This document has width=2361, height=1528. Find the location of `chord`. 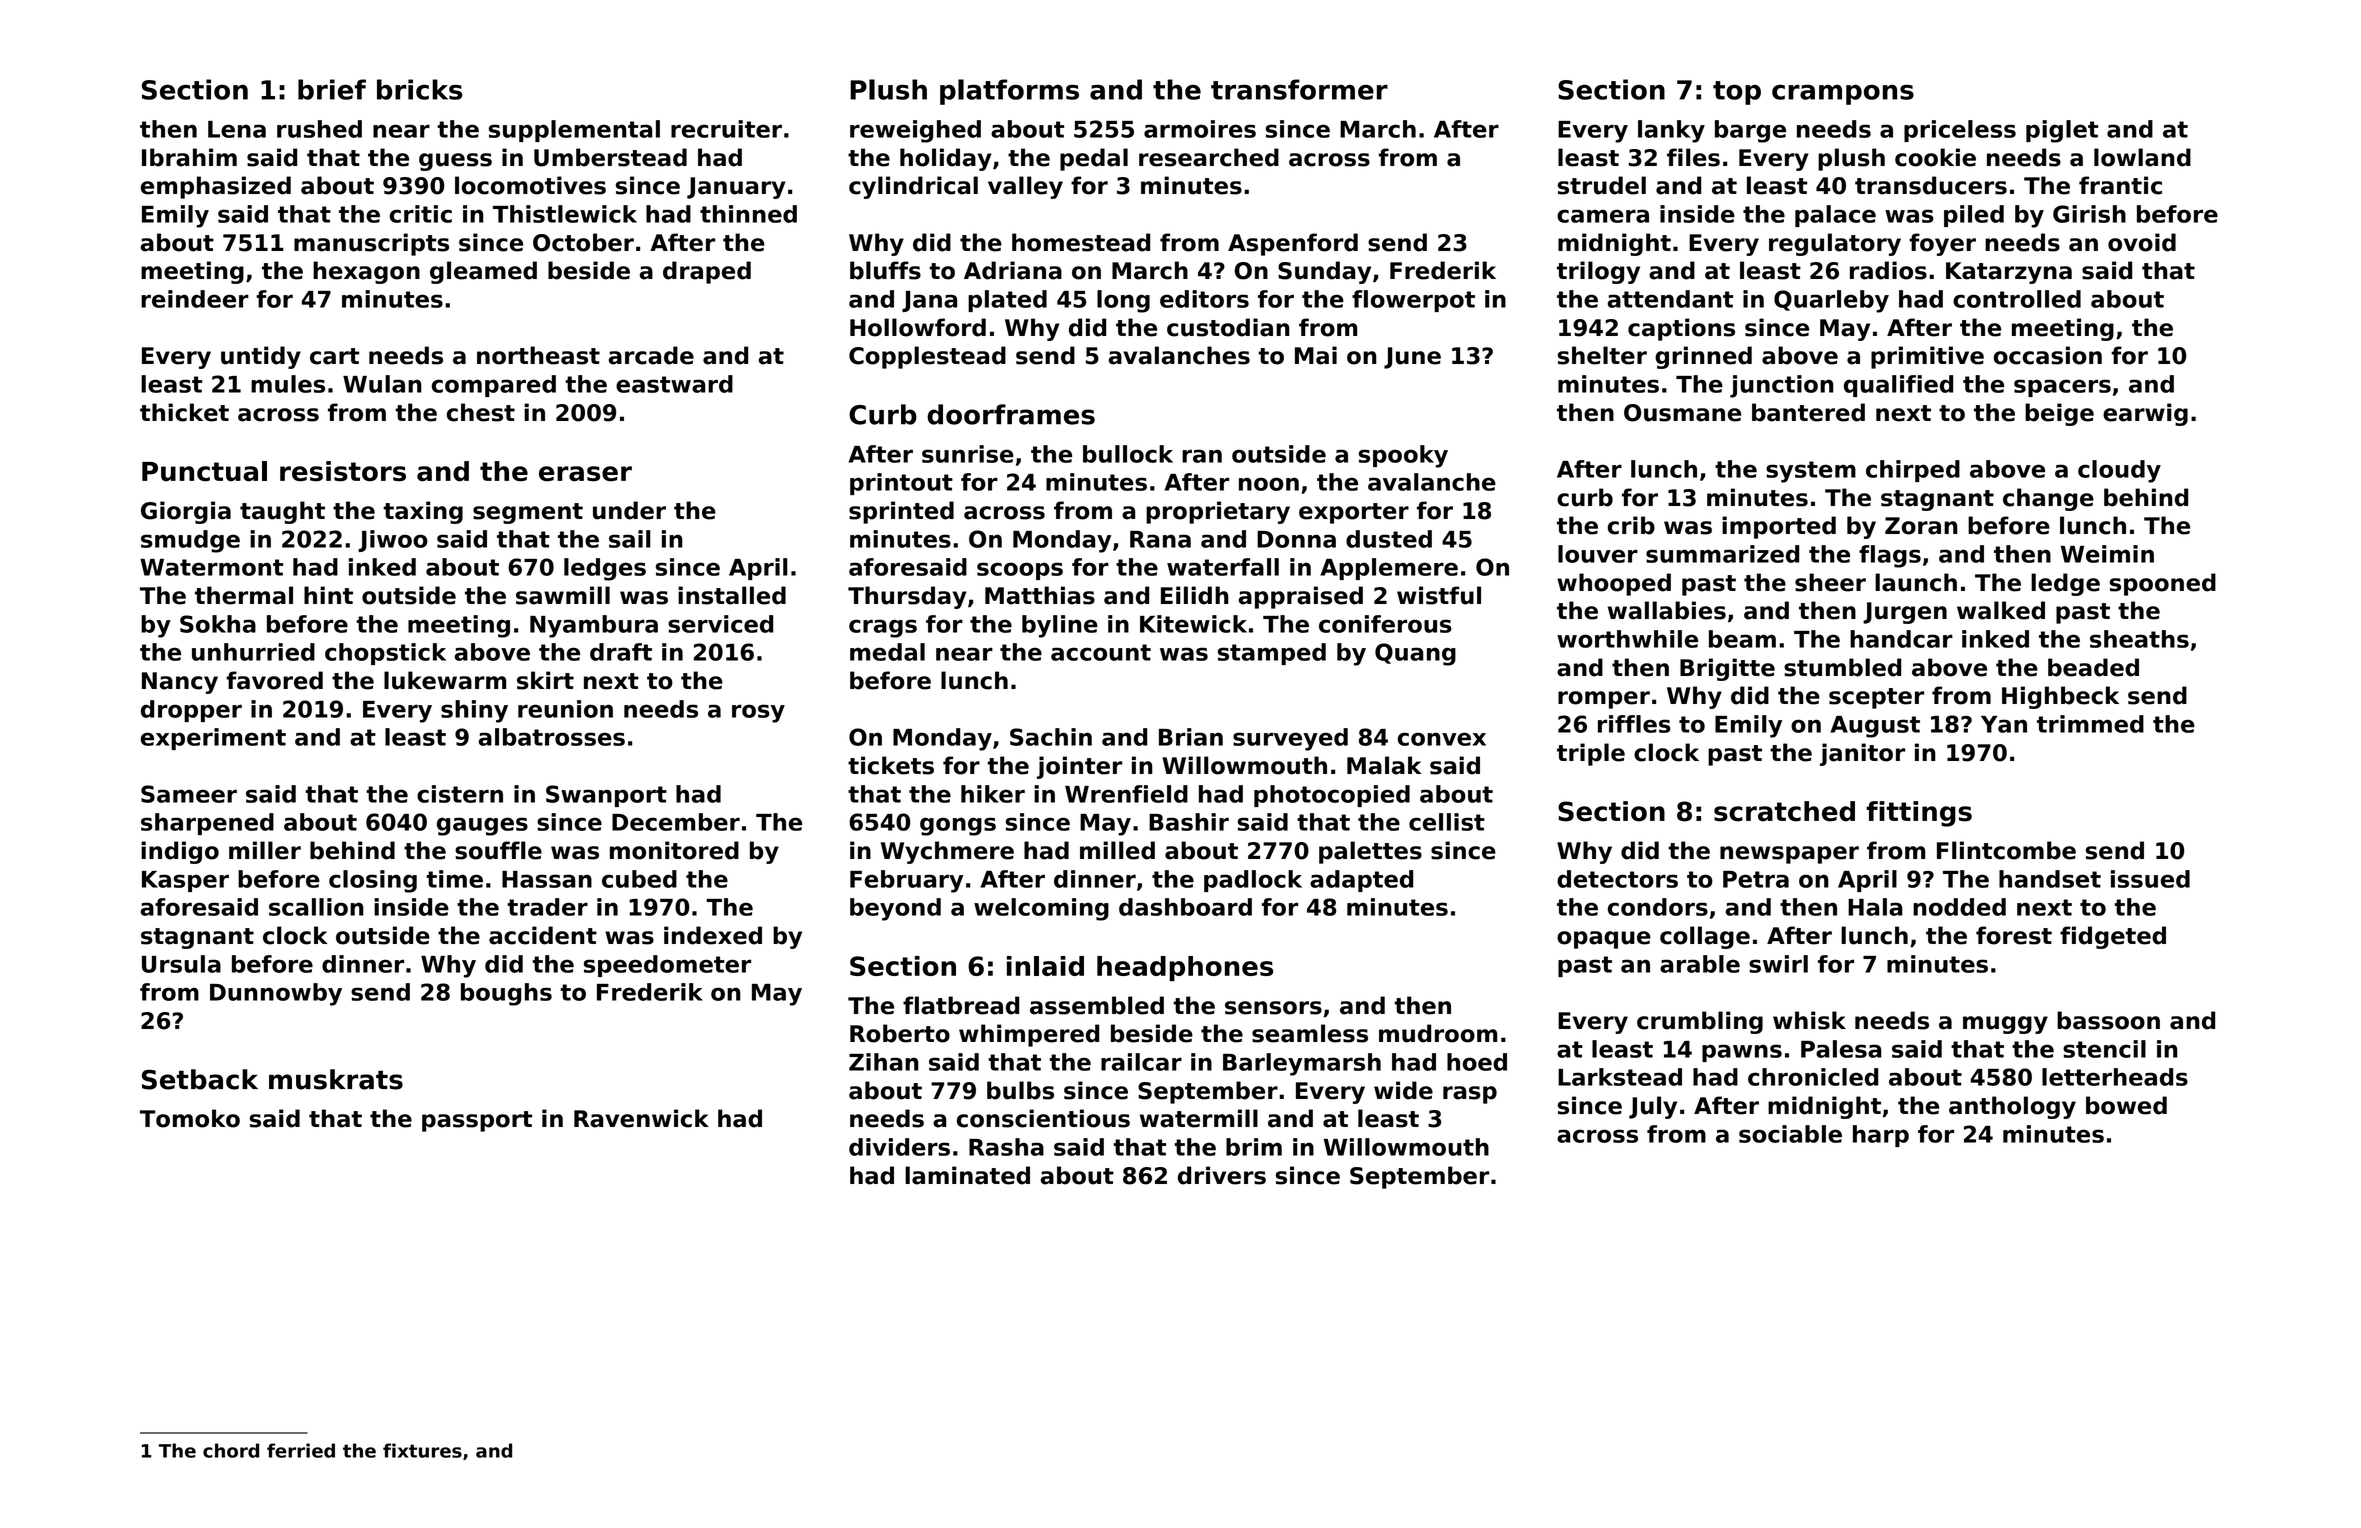

chord is located at coordinates (231, 1450).
